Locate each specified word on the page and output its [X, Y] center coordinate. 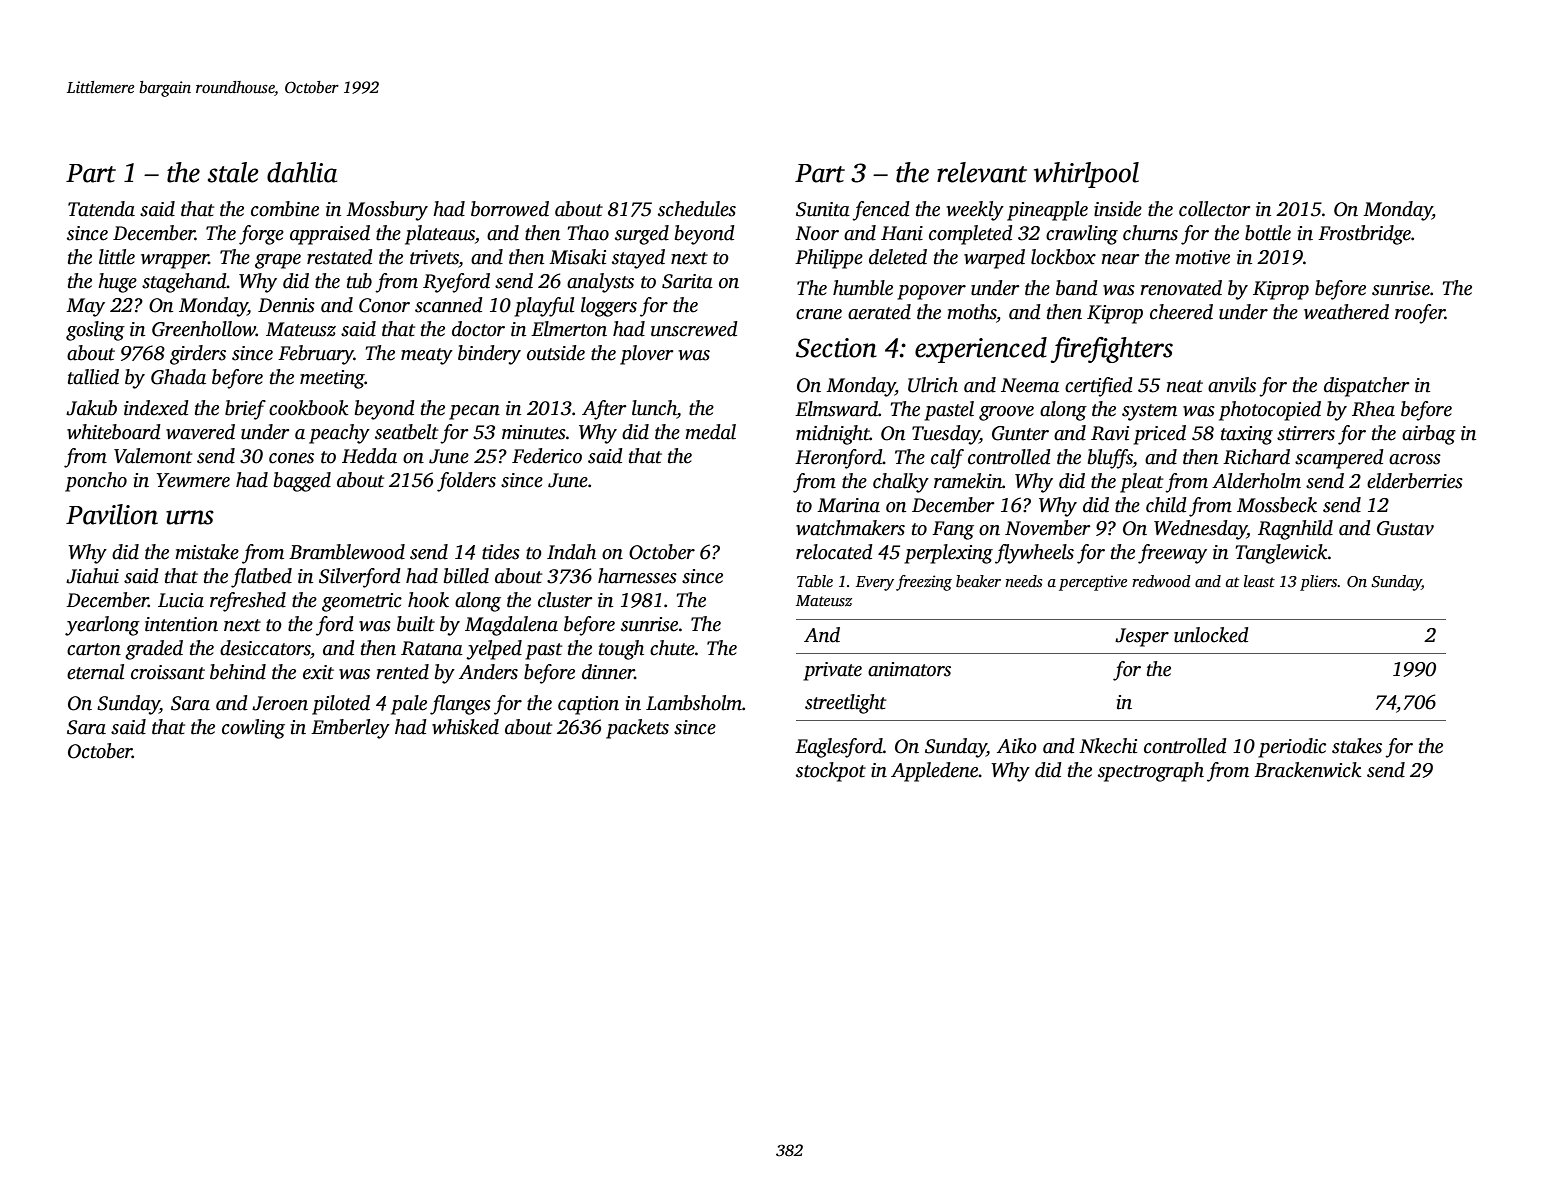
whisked [465, 727]
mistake [207, 552]
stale [233, 172]
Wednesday [1200, 530]
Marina [848, 505]
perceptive [1093, 583]
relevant [982, 172]
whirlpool [1086, 175]
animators [909, 669]
